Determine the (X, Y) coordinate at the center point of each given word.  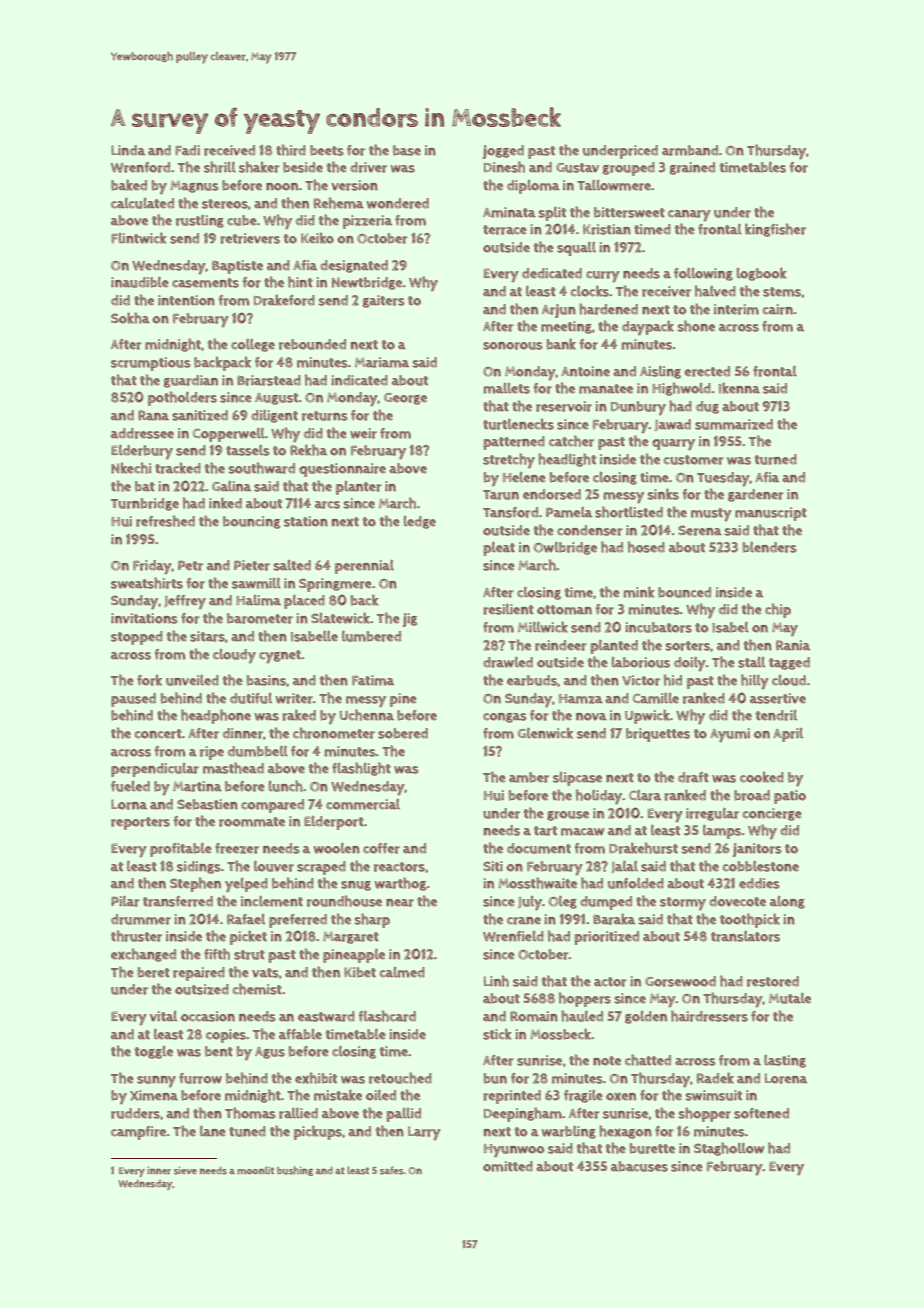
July (530, 903)
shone (696, 326)
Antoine (585, 371)
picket (248, 937)
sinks (663, 494)
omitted (508, 1166)
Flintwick (139, 238)
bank (561, 344)
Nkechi (131, 468)
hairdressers (709, 1016)
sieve (185, 1171)
